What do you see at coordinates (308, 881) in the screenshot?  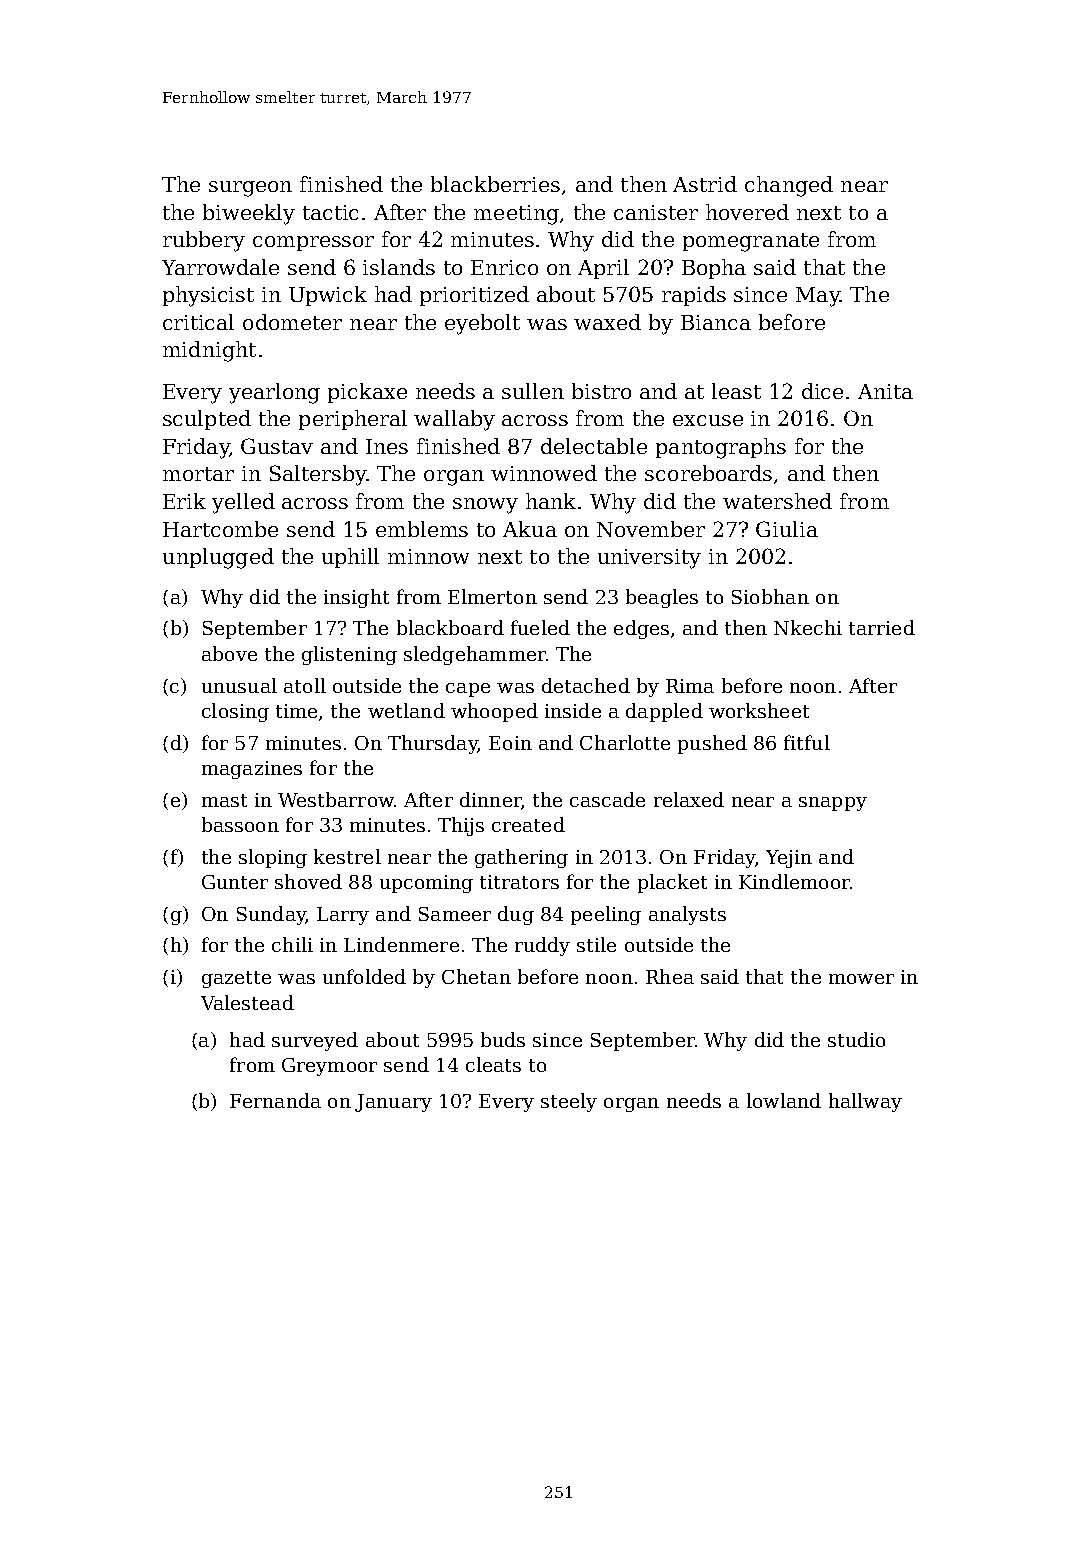 I see `shoved` at bounding box center [308, 881].
